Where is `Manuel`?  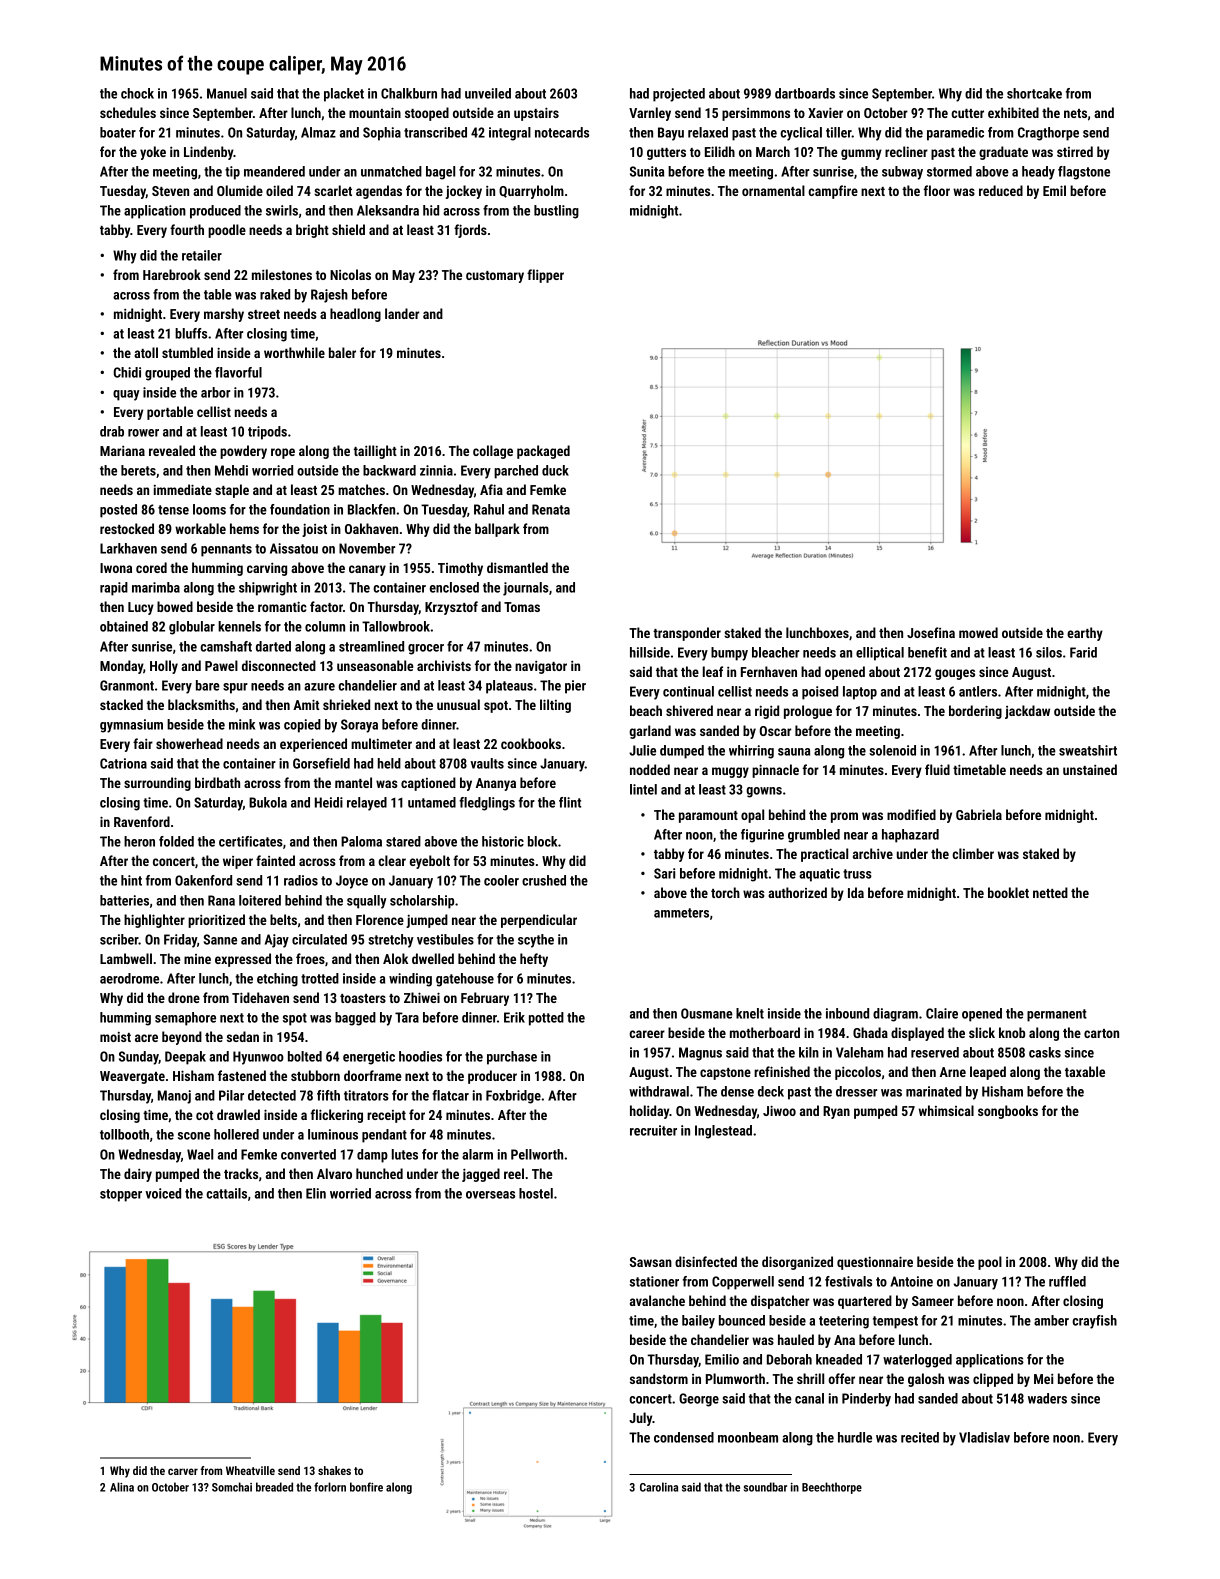
Manuel is located at coordinates (227, 93).
